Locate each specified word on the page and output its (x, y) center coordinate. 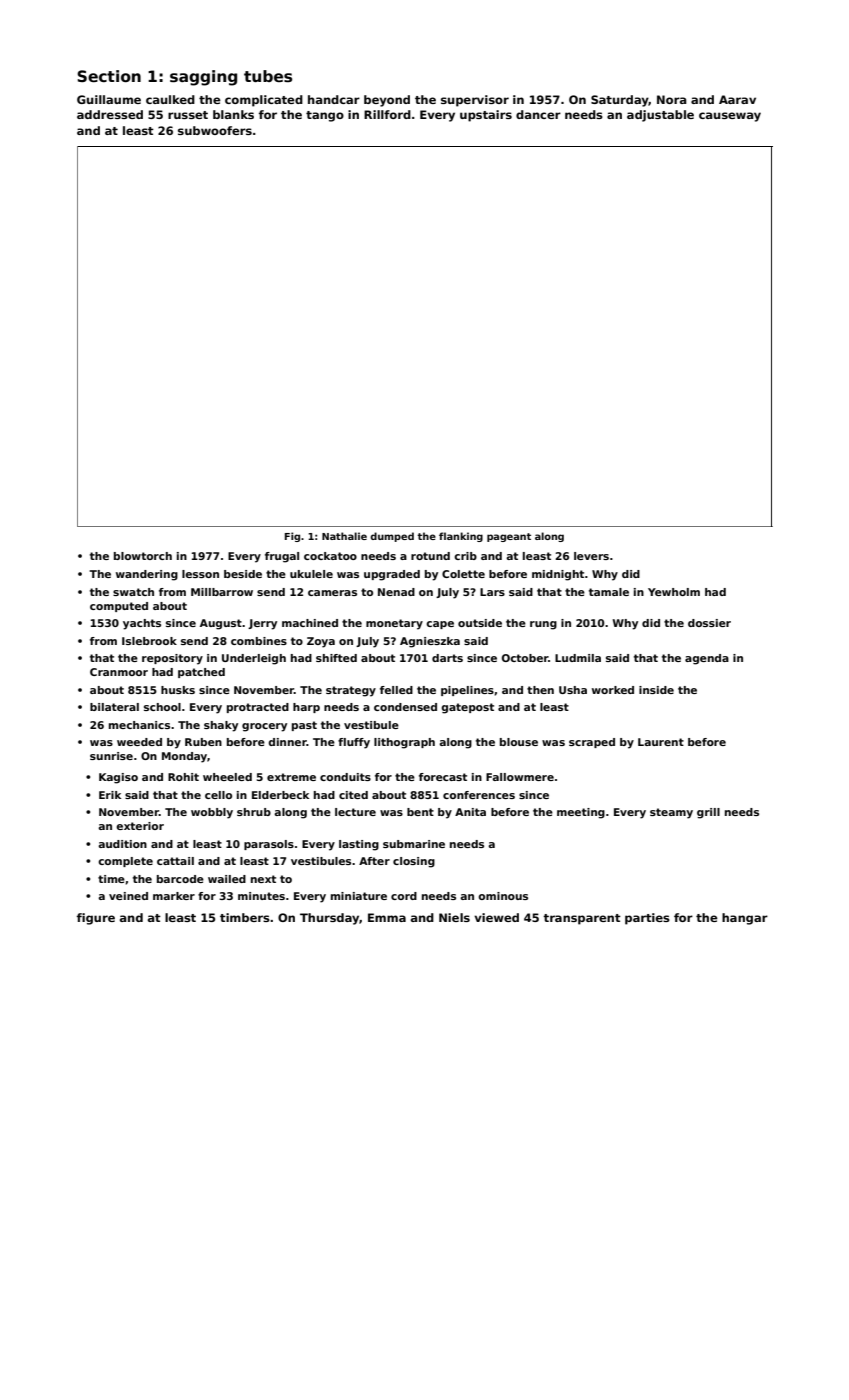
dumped (392, 537)
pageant (509, 537)
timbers (245, 917)
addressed (110, 114)
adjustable (660, 116)
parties (647, 919)
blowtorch (143, 556)
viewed (496, 917)
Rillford (387, 114)
